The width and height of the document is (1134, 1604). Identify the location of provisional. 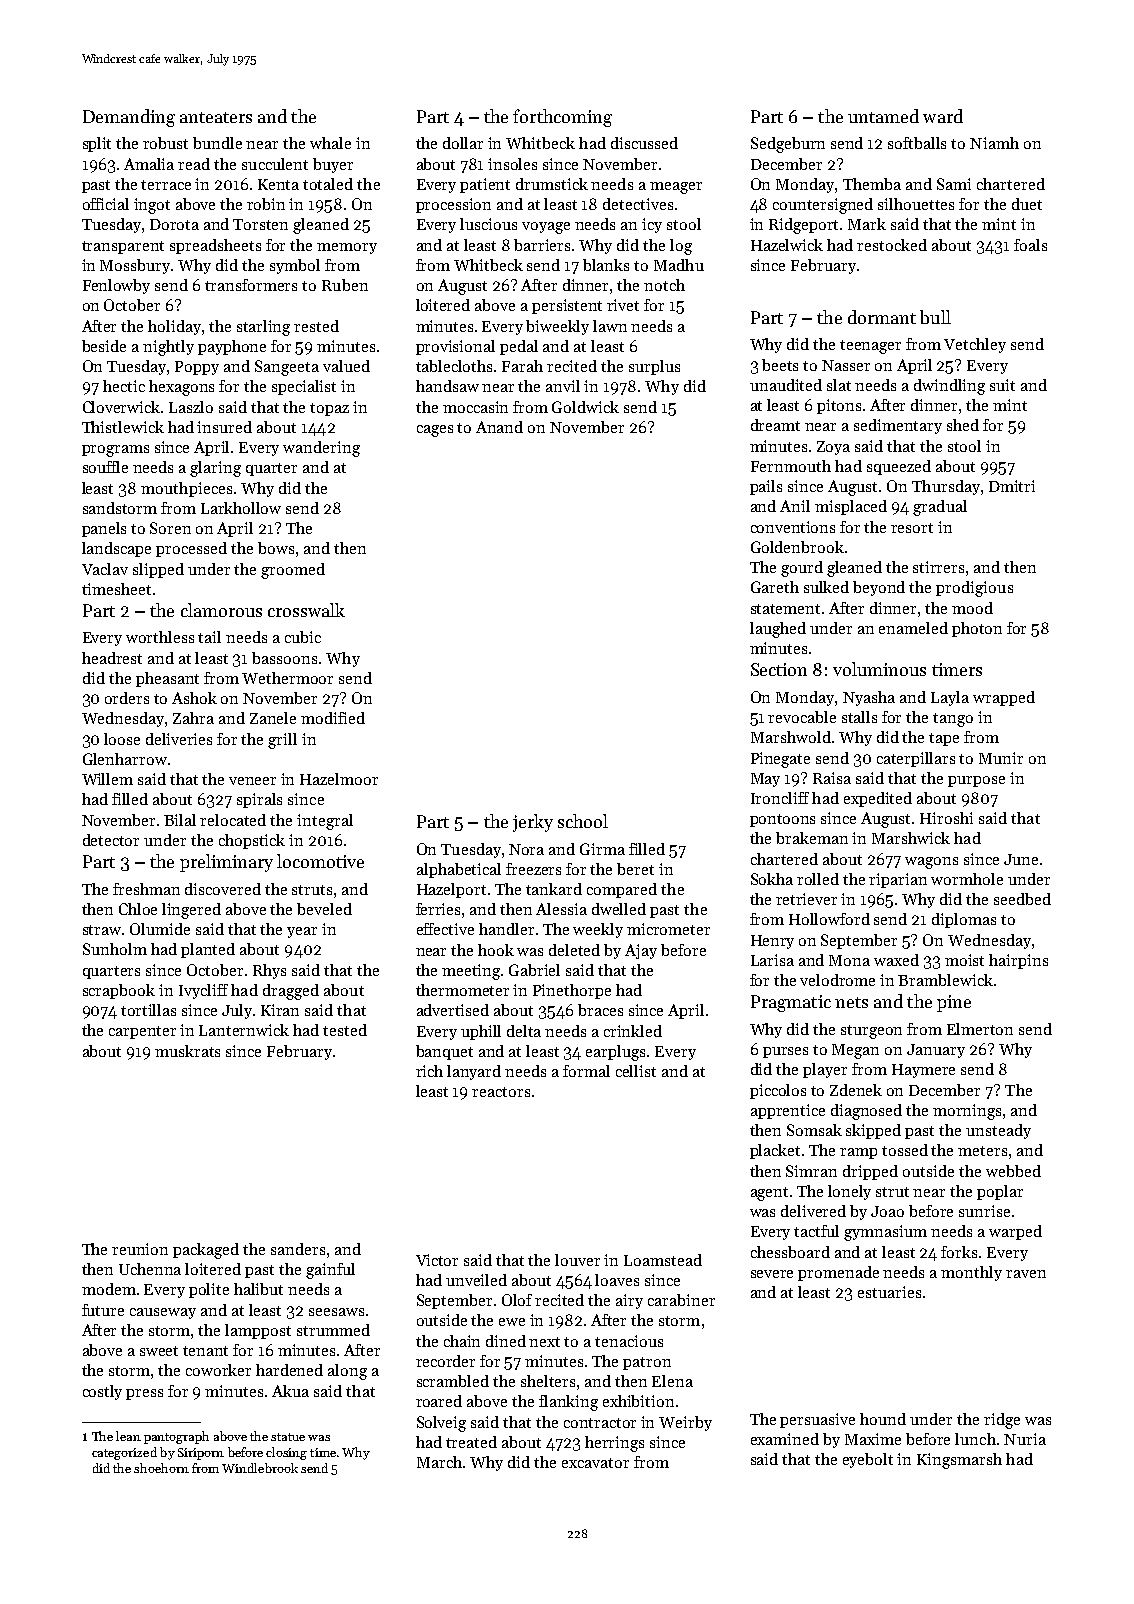
(455, 347).
